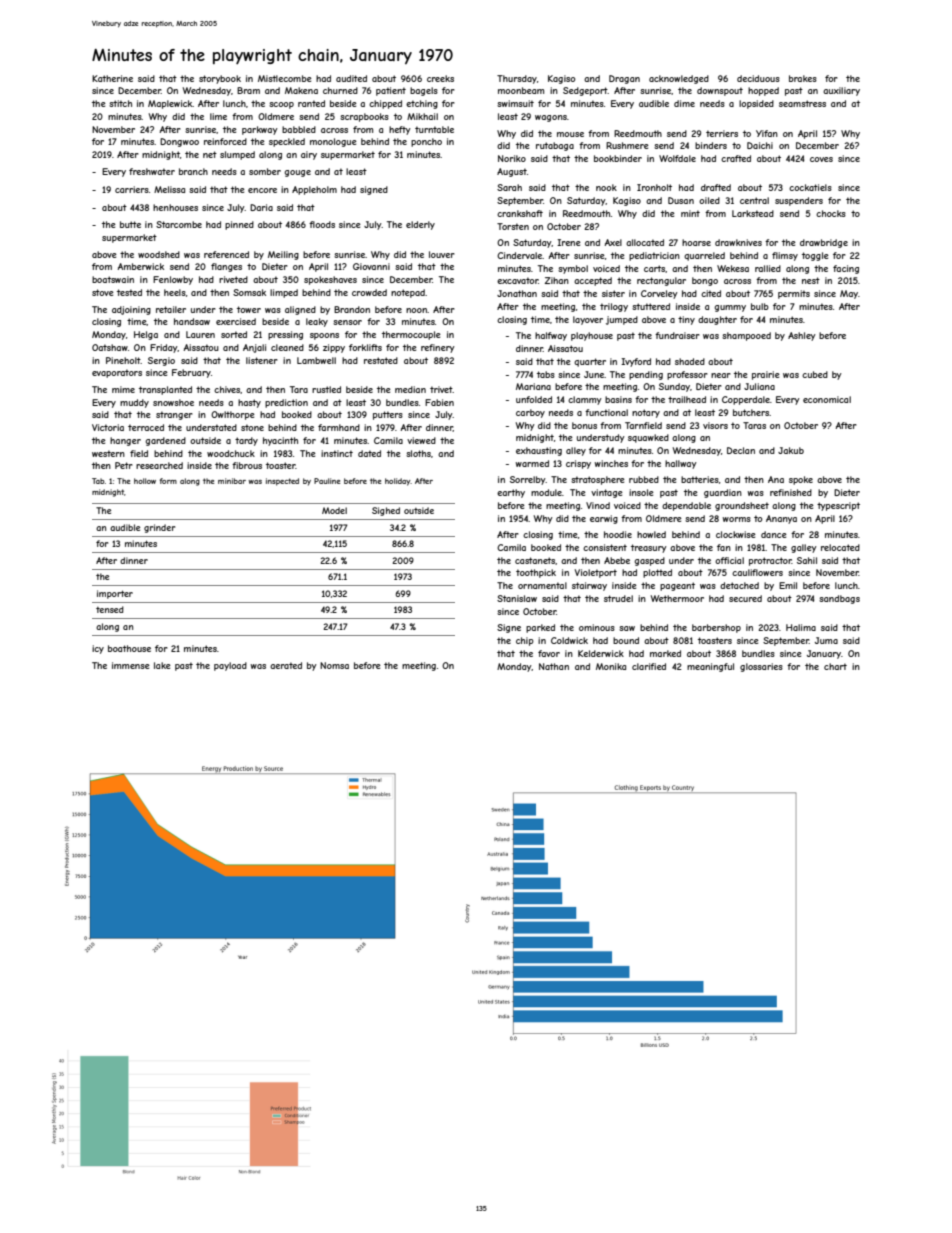 The height and width of the screenshot is (1233, 952). Describe the element at coordinates (546, 492) in the screenshot. I see `module` at that location.
